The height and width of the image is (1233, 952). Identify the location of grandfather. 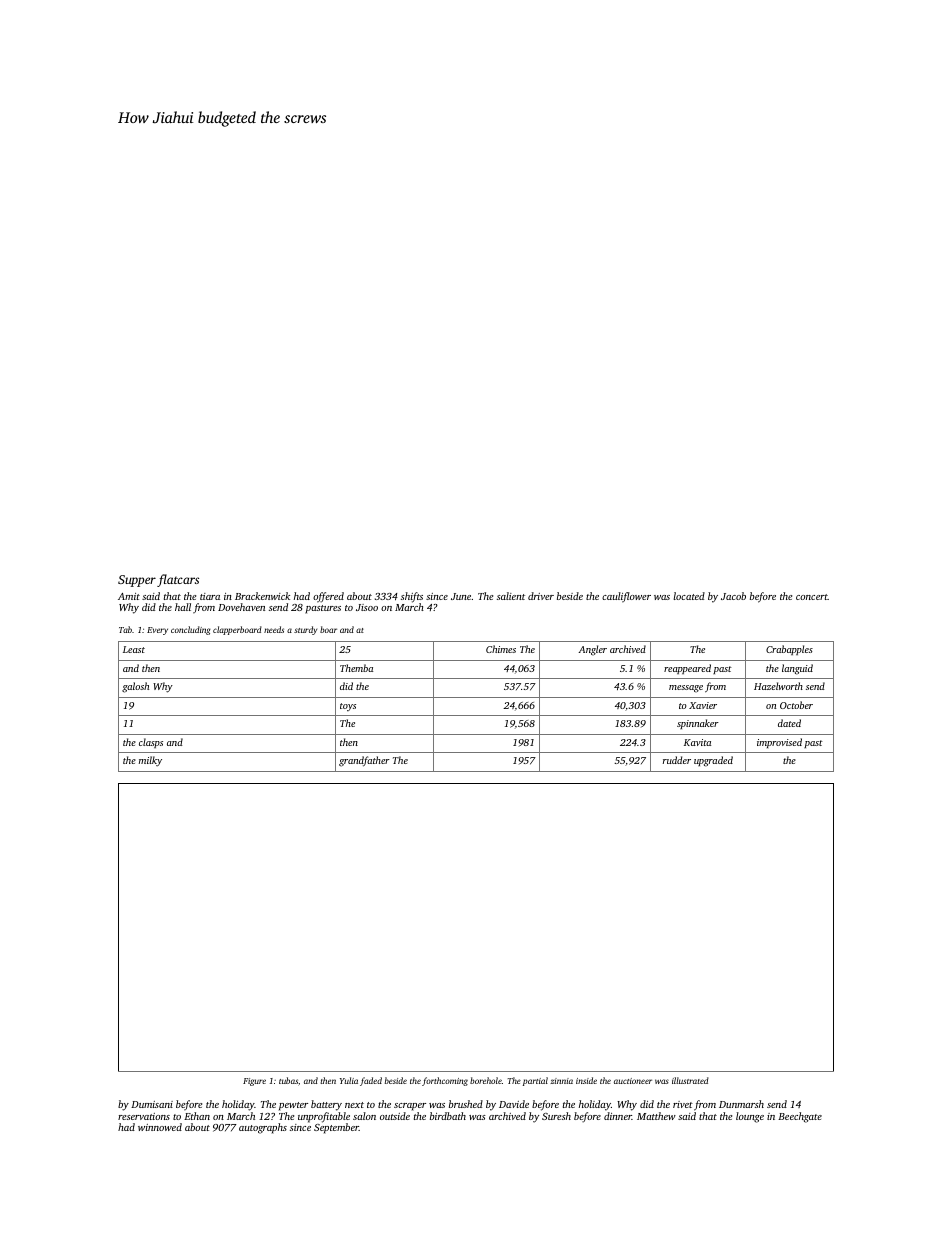
(364, 761).
